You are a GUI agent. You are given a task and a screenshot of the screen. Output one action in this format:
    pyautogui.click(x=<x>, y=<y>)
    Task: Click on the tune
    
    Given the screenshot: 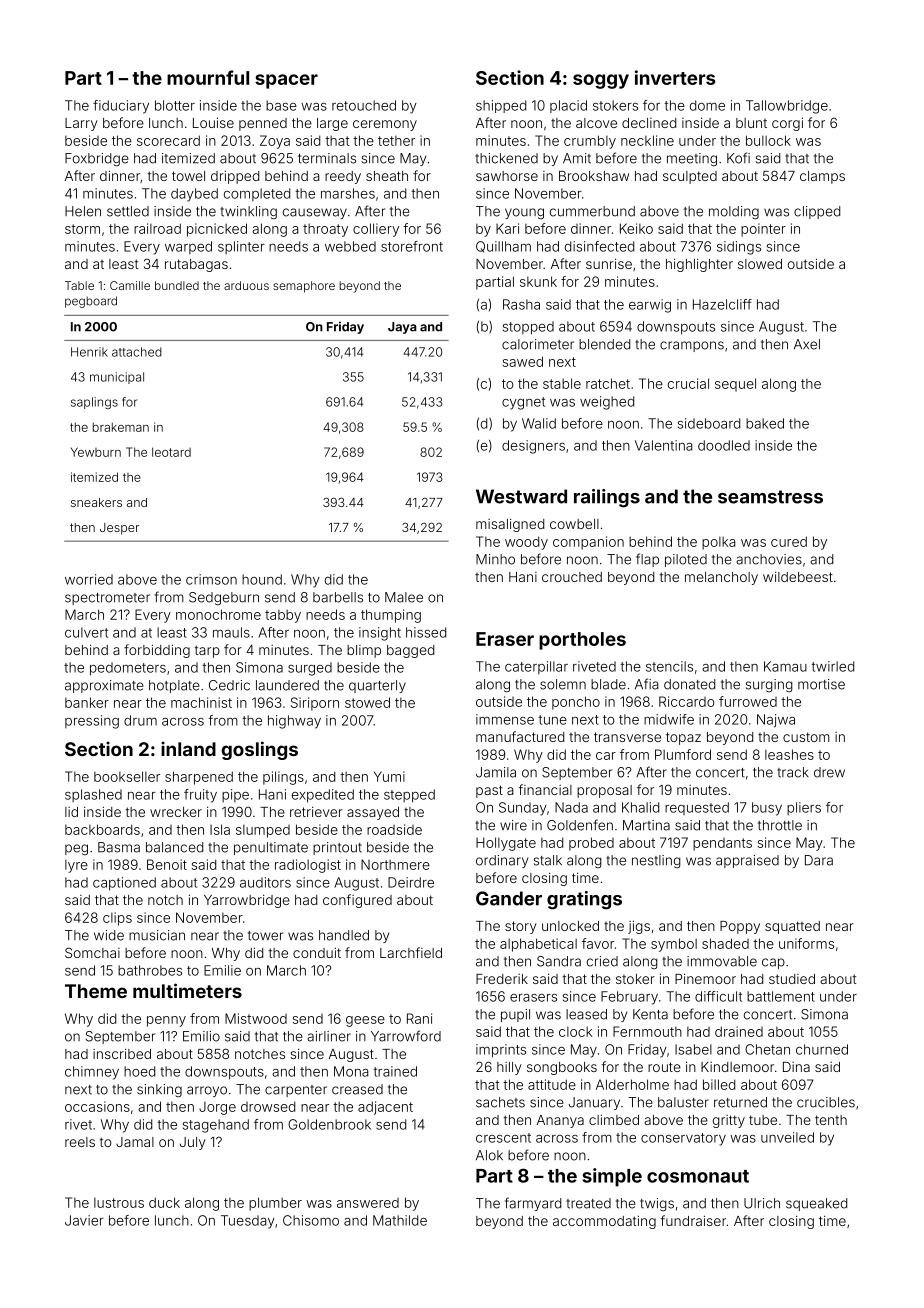 What is the action you would take?
    pyautogui.click(x=552, y=720)
